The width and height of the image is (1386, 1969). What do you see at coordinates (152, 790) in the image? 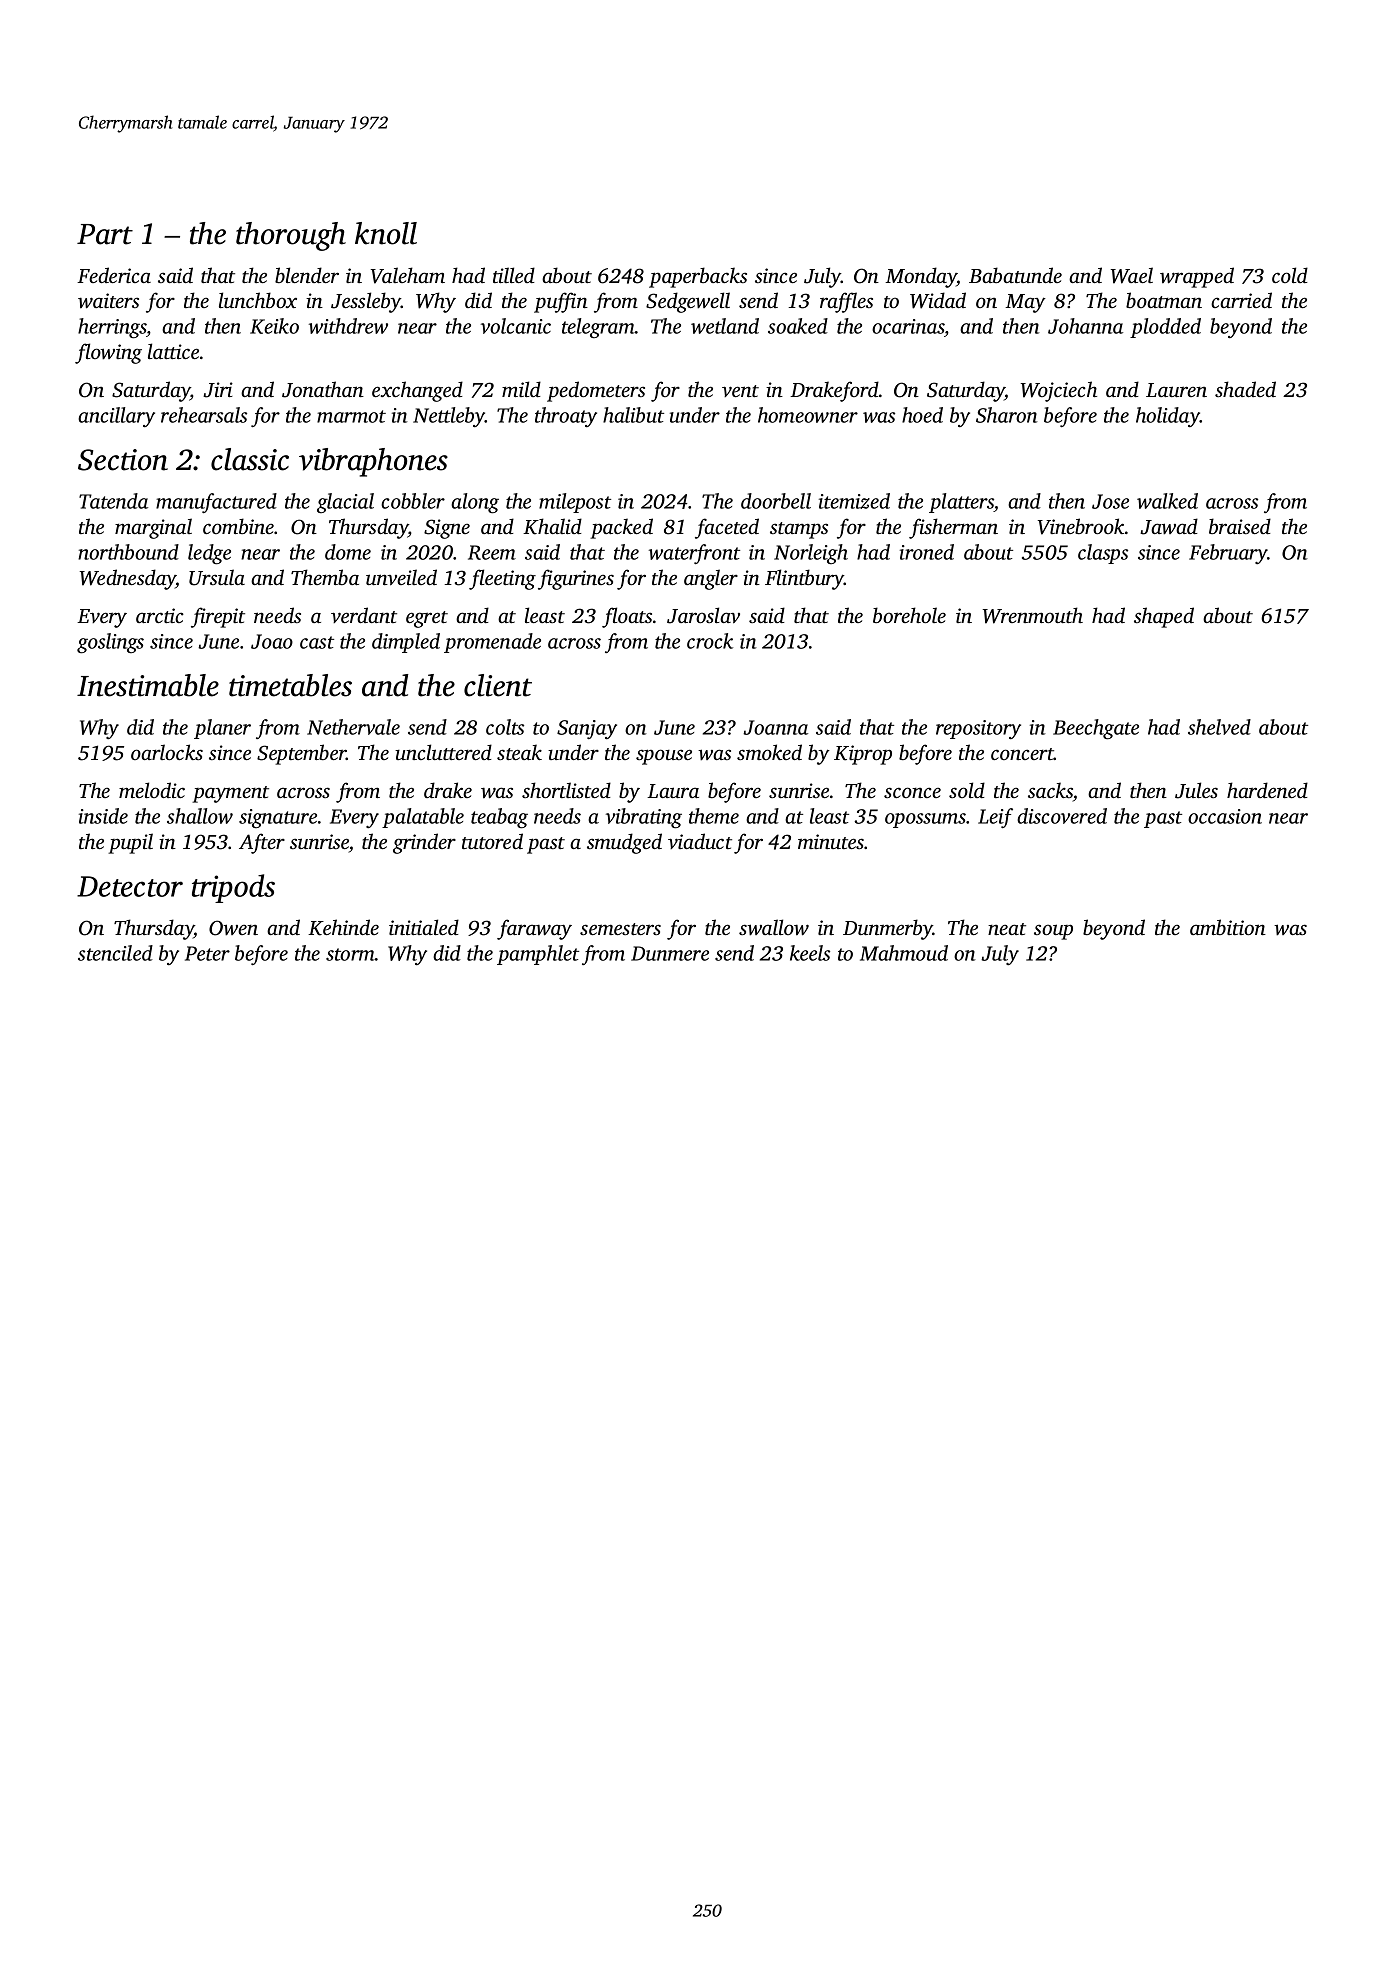
I see `melodic` at bounding box center [152, 790].
